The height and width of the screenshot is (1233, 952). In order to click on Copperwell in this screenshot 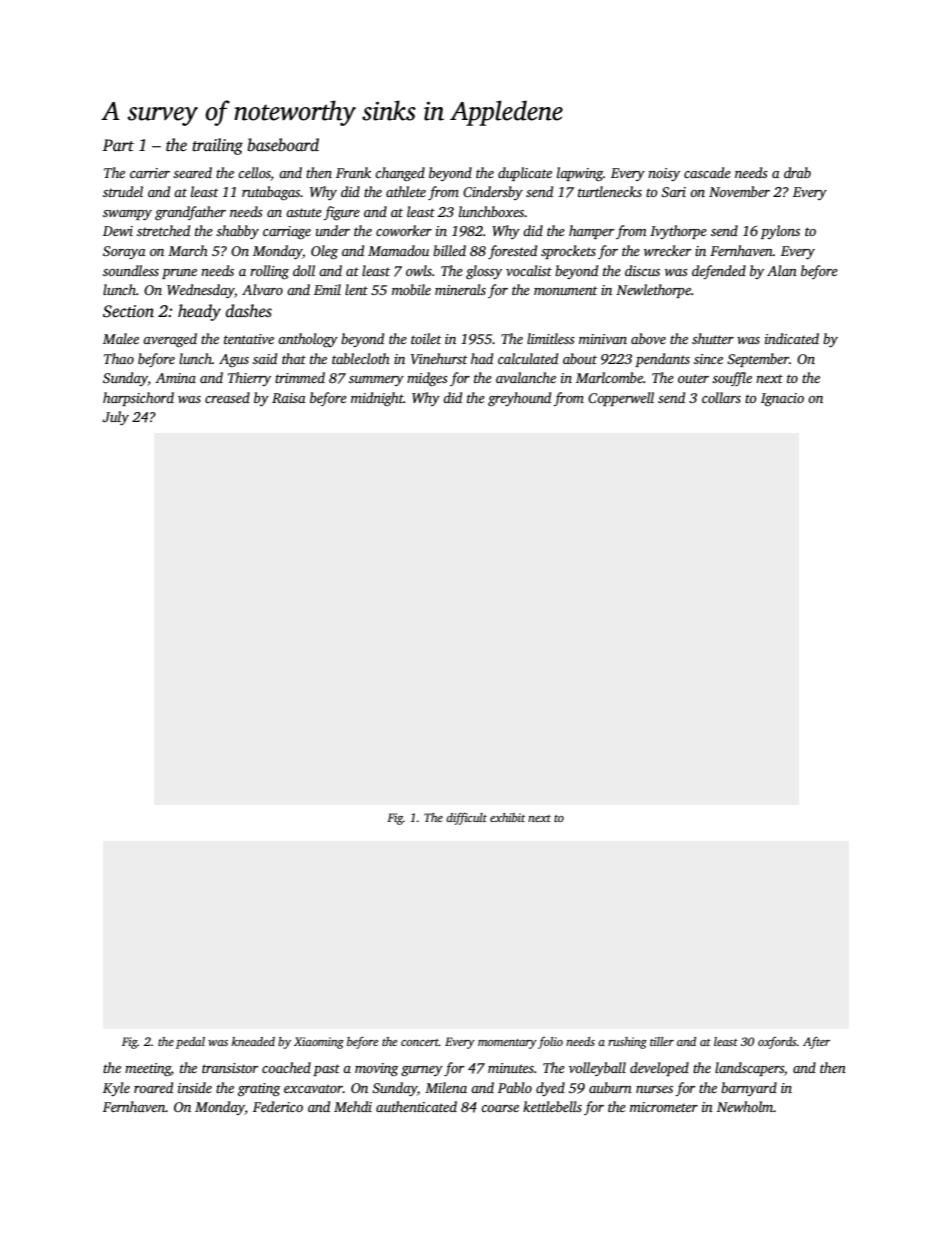, I will do `click(621, 399)`.
